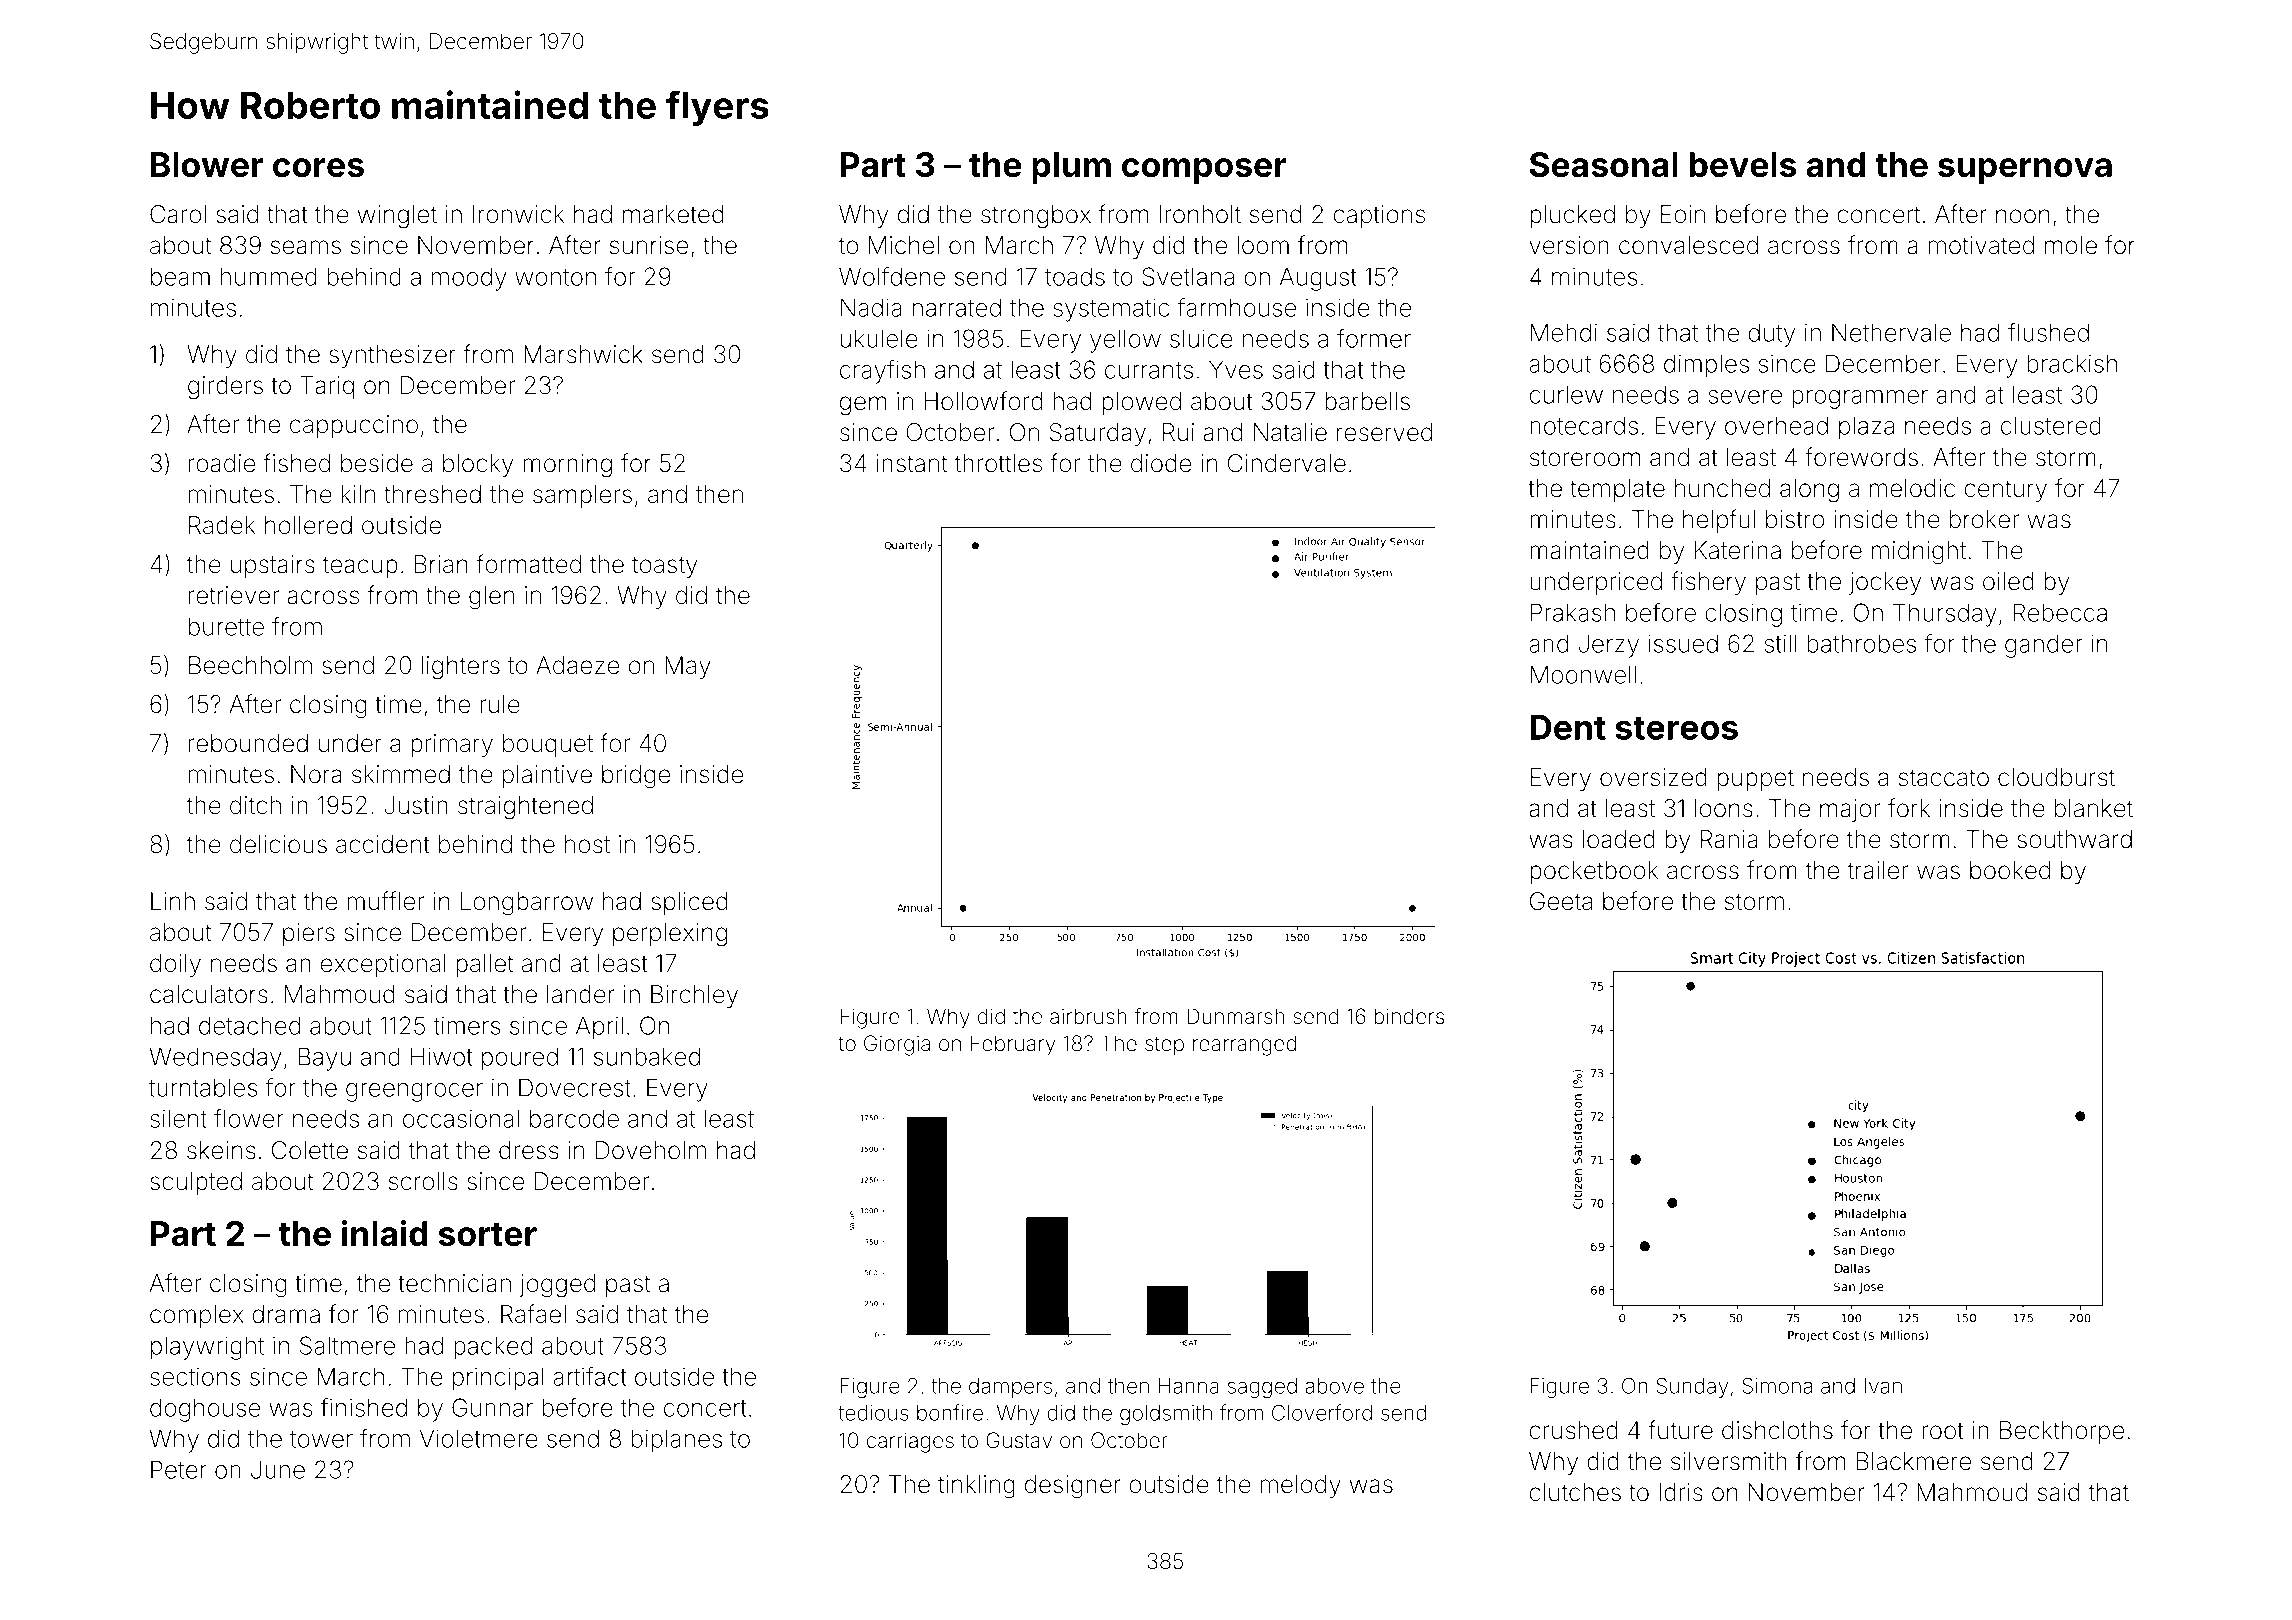  What do you see at coordinates (207, 164) in the screenshot?
I see `Blower` at bounding box center [207, 164].
